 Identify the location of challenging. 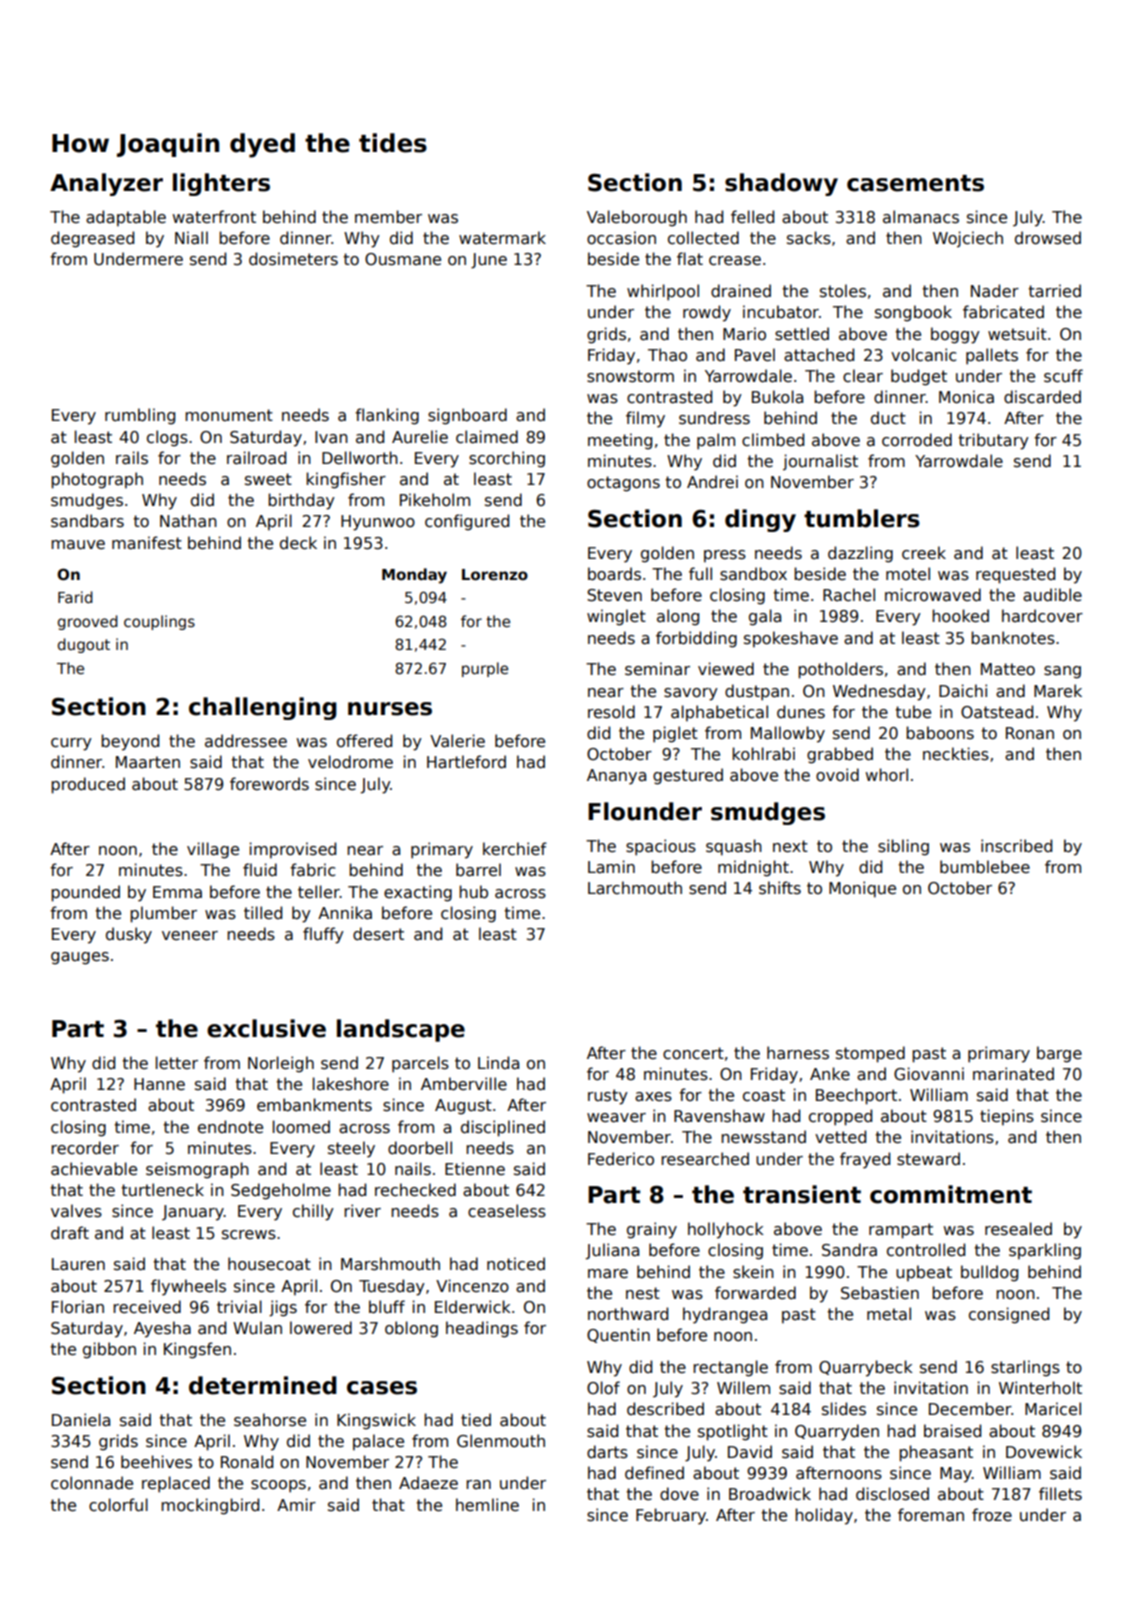
(263, 708).
